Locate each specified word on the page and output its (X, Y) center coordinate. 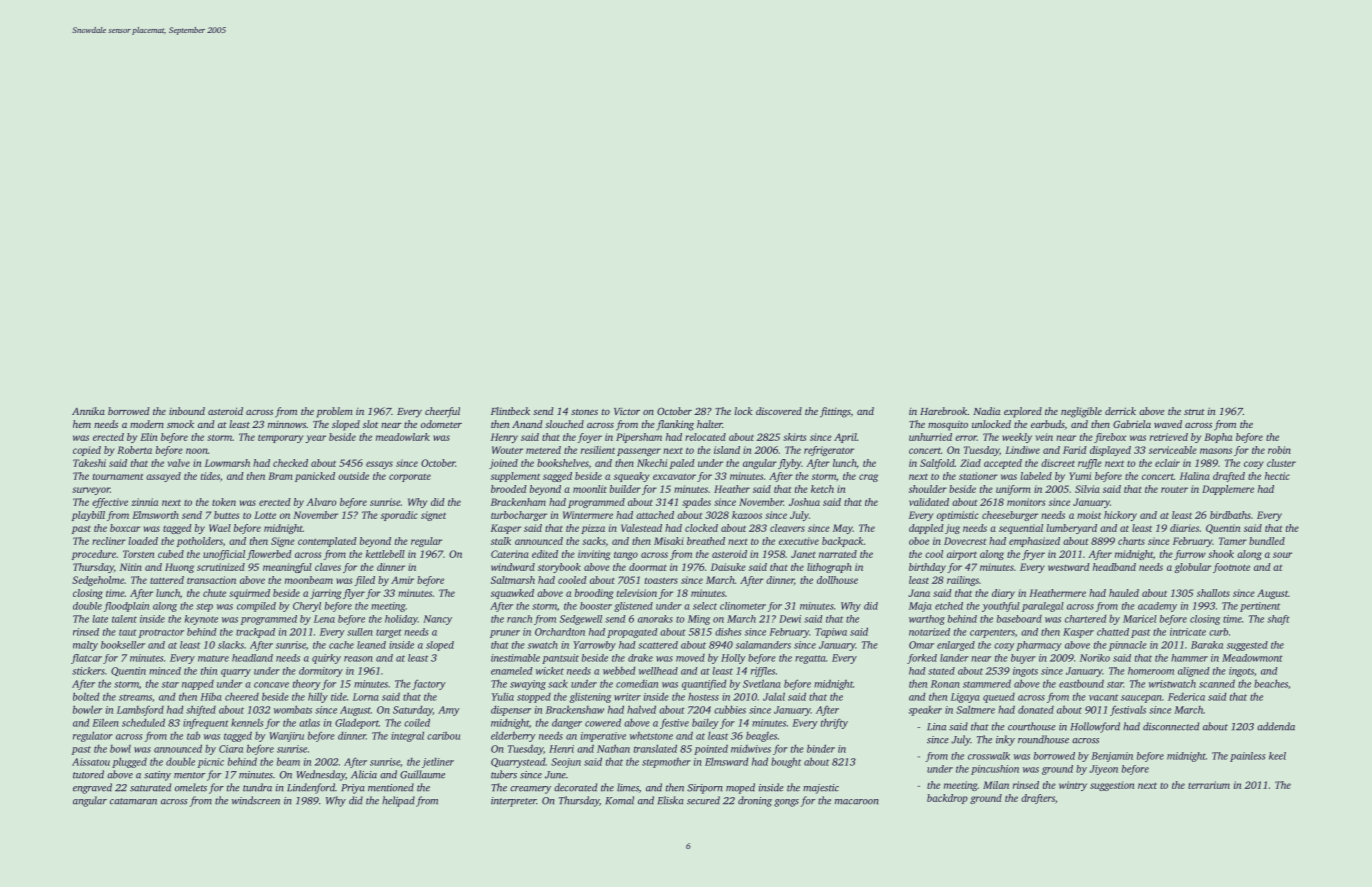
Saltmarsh (513, 580)
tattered (167, 580)
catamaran (133, 801)
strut (1194, 412)
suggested (1247, 646)
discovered (779, 411)
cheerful (442, 412)
